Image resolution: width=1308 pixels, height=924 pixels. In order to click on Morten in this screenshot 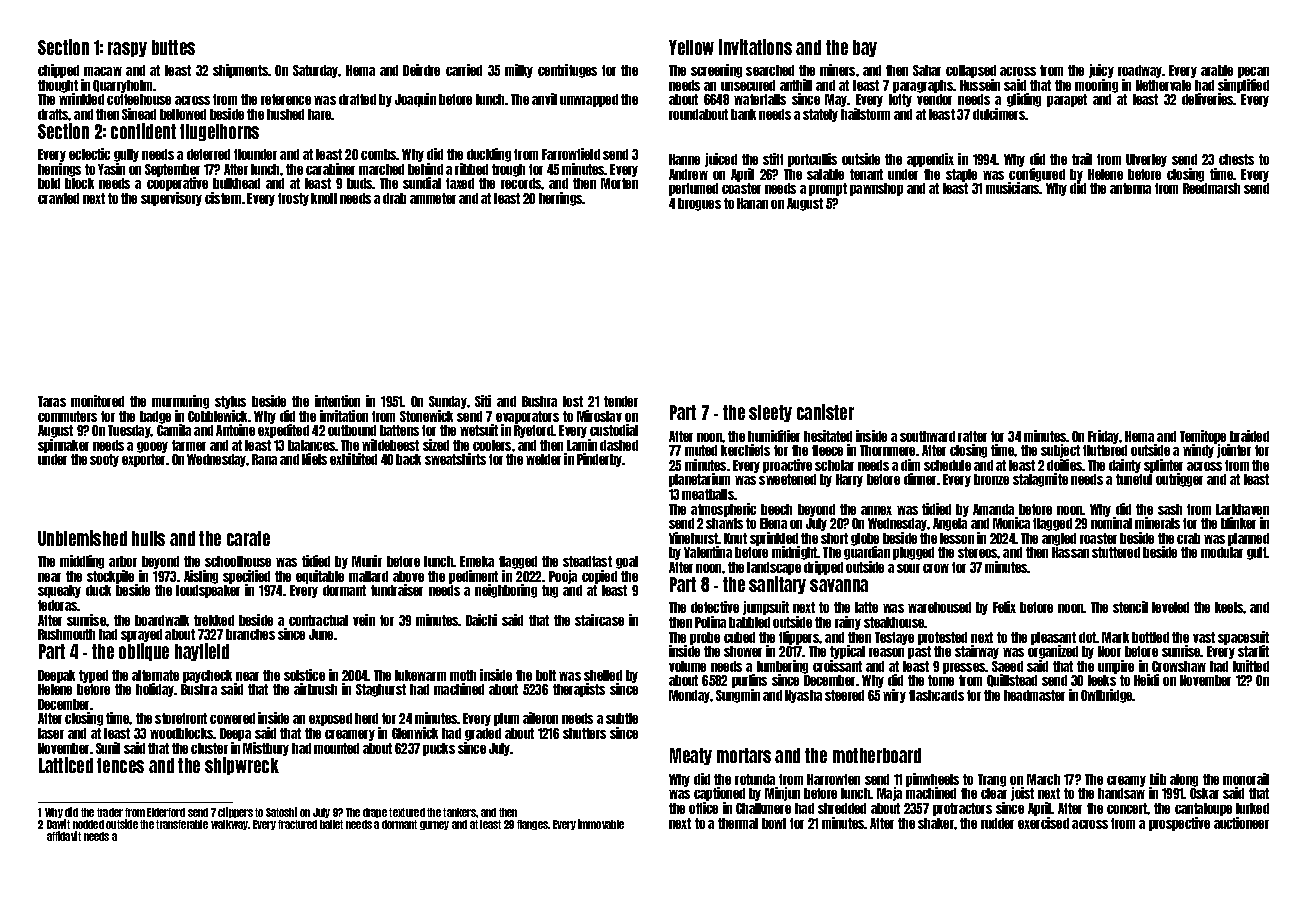, I will do `click(619, 183)`.
